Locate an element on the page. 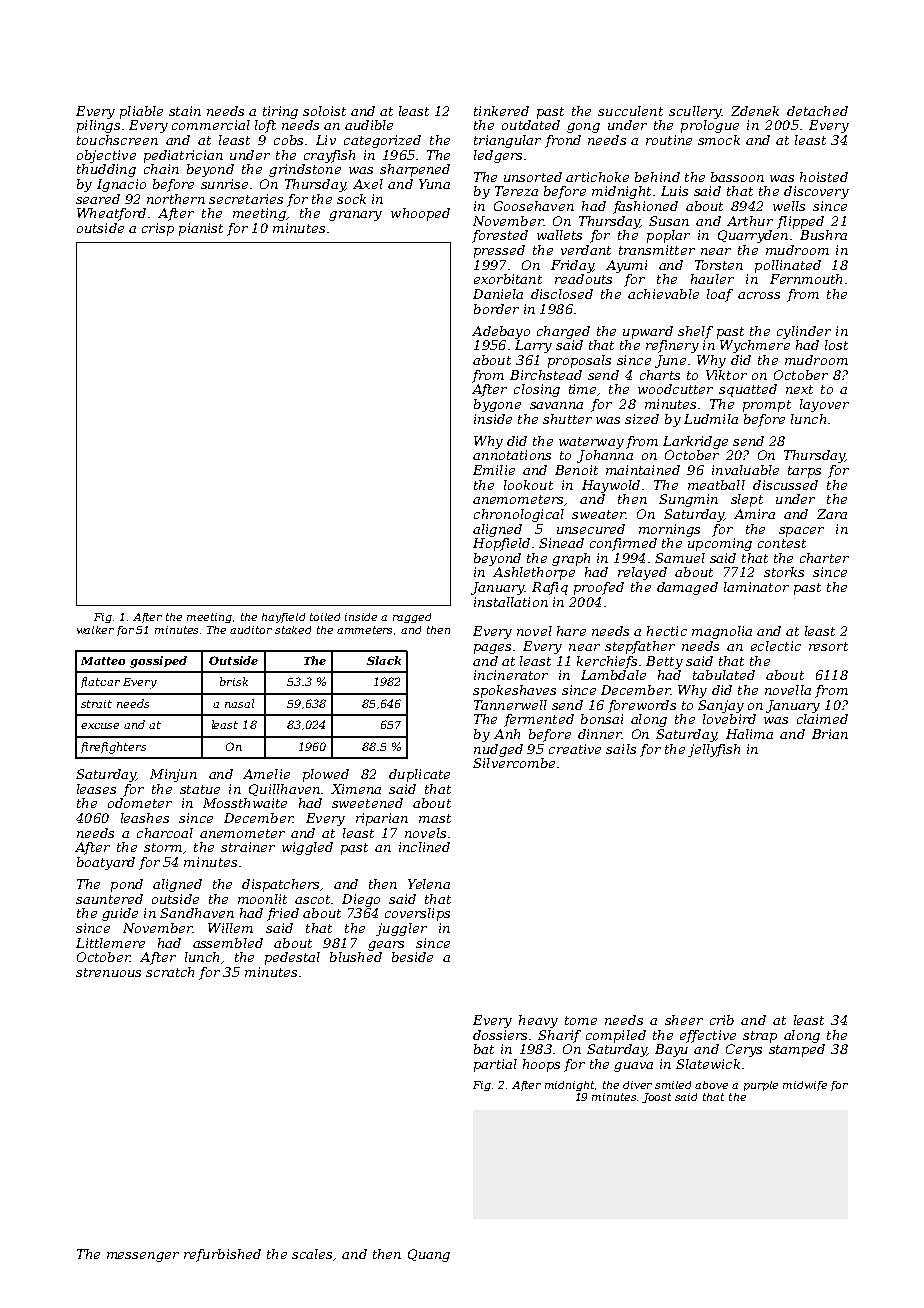 The width and height of the image is (924, 1308). Wheatford is located at coordinates (111, 214).
